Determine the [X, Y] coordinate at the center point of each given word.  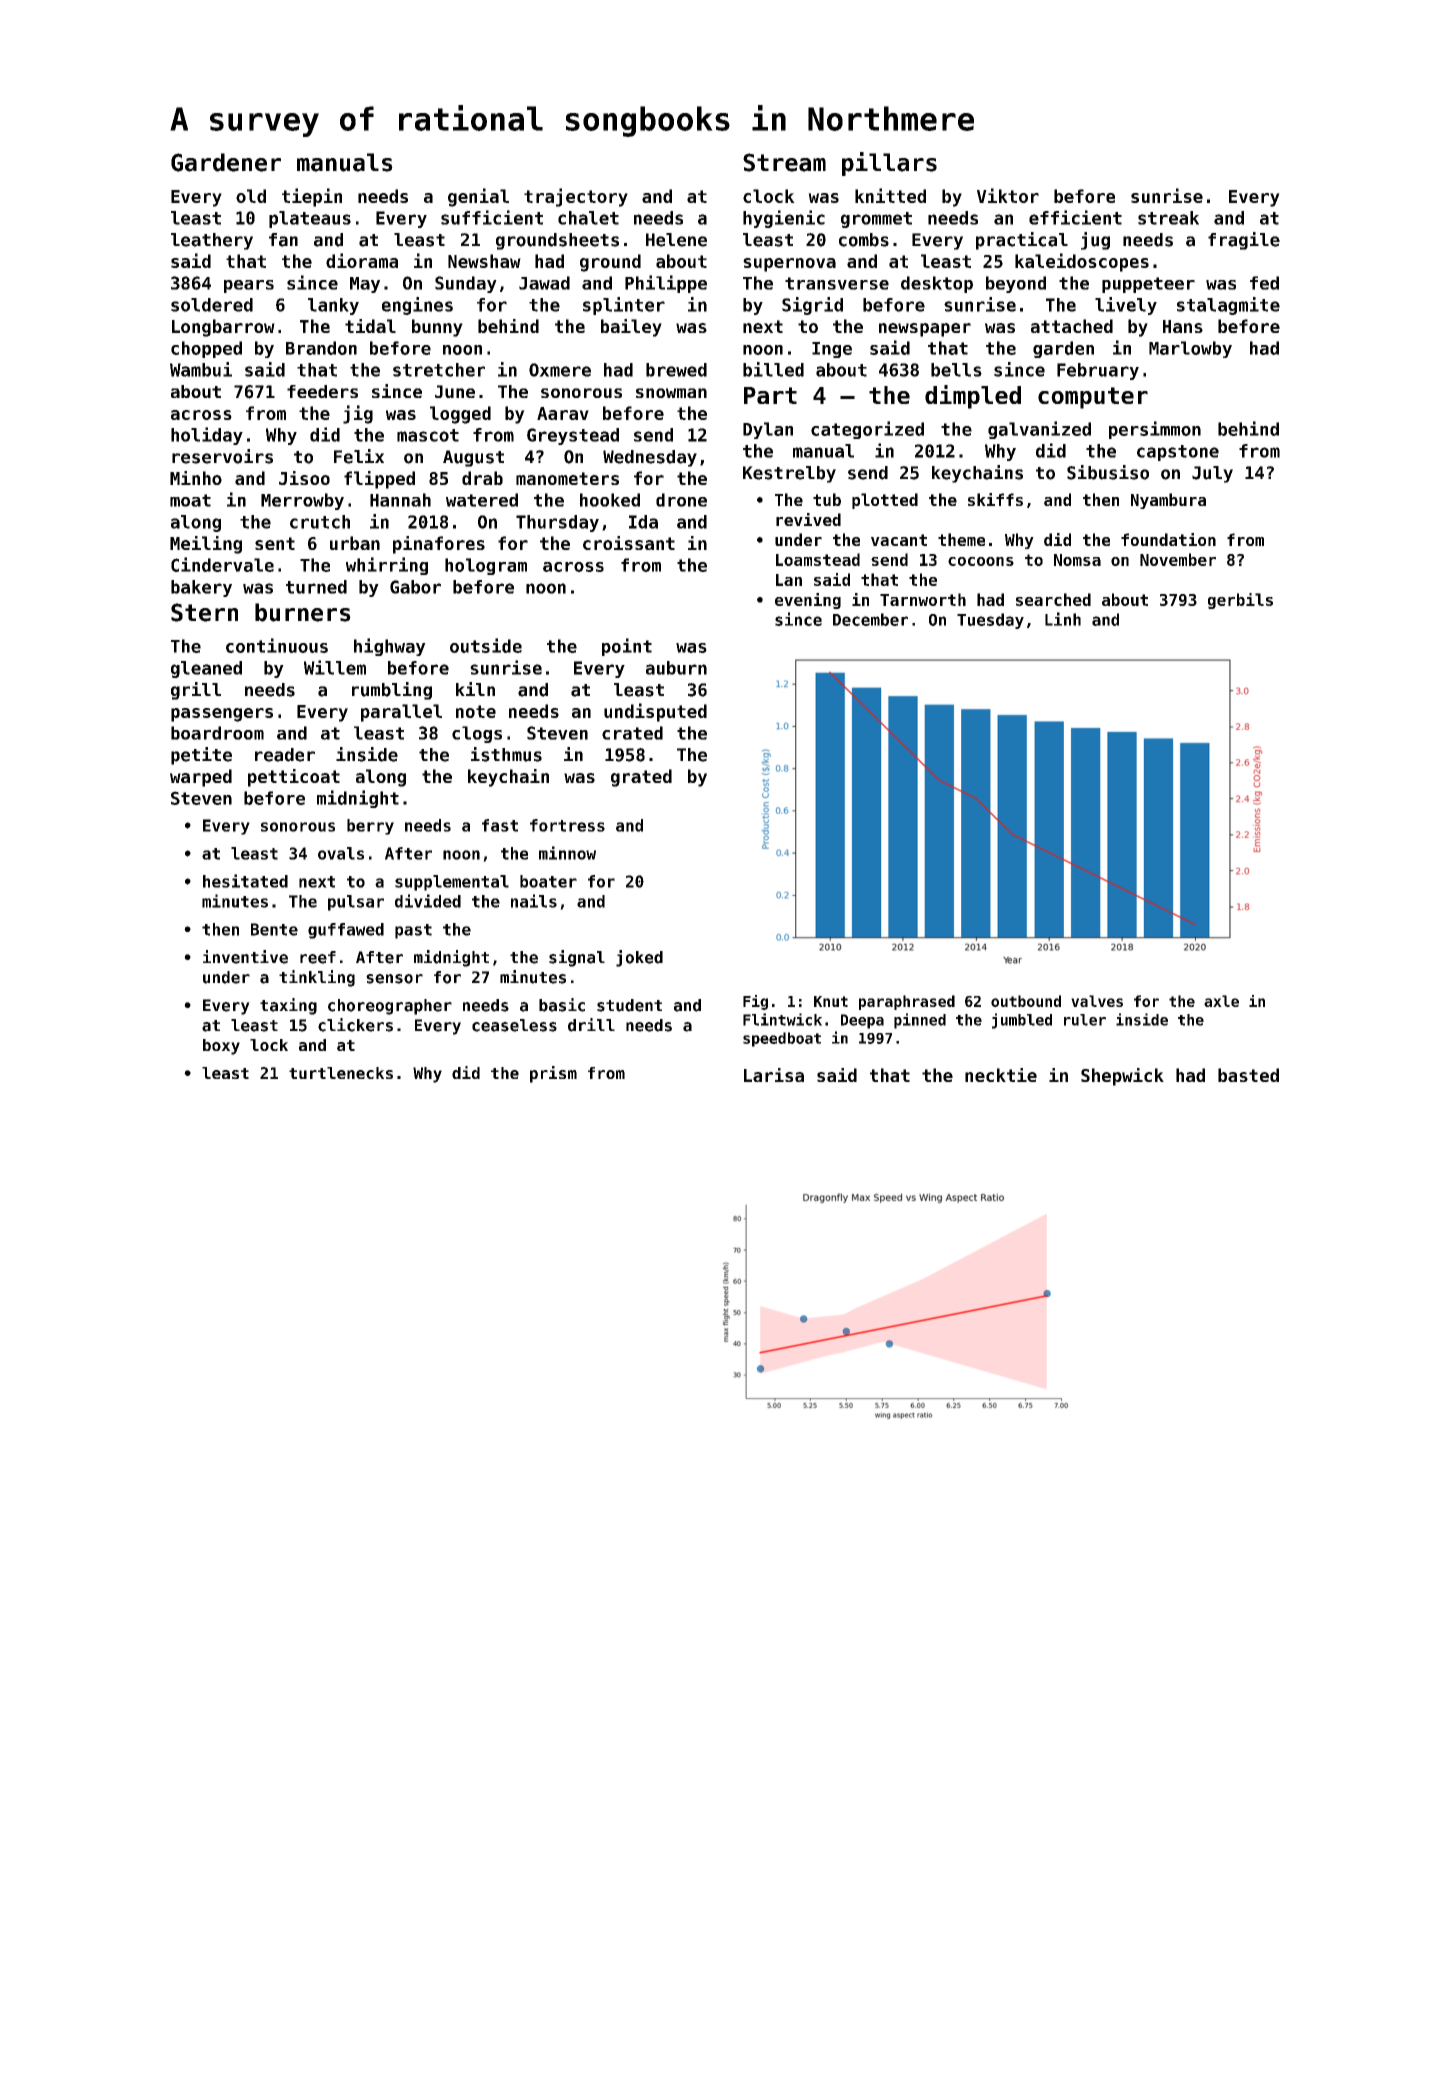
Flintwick [782, 1019]
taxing [288, 1006]
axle [1221, 1001]
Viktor [1008, 195]
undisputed [655, 712]
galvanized [1039, 430]
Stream [784, 162]
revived [808, 519]
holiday [207, 436]
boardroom [217, 733]
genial [478, 197]
